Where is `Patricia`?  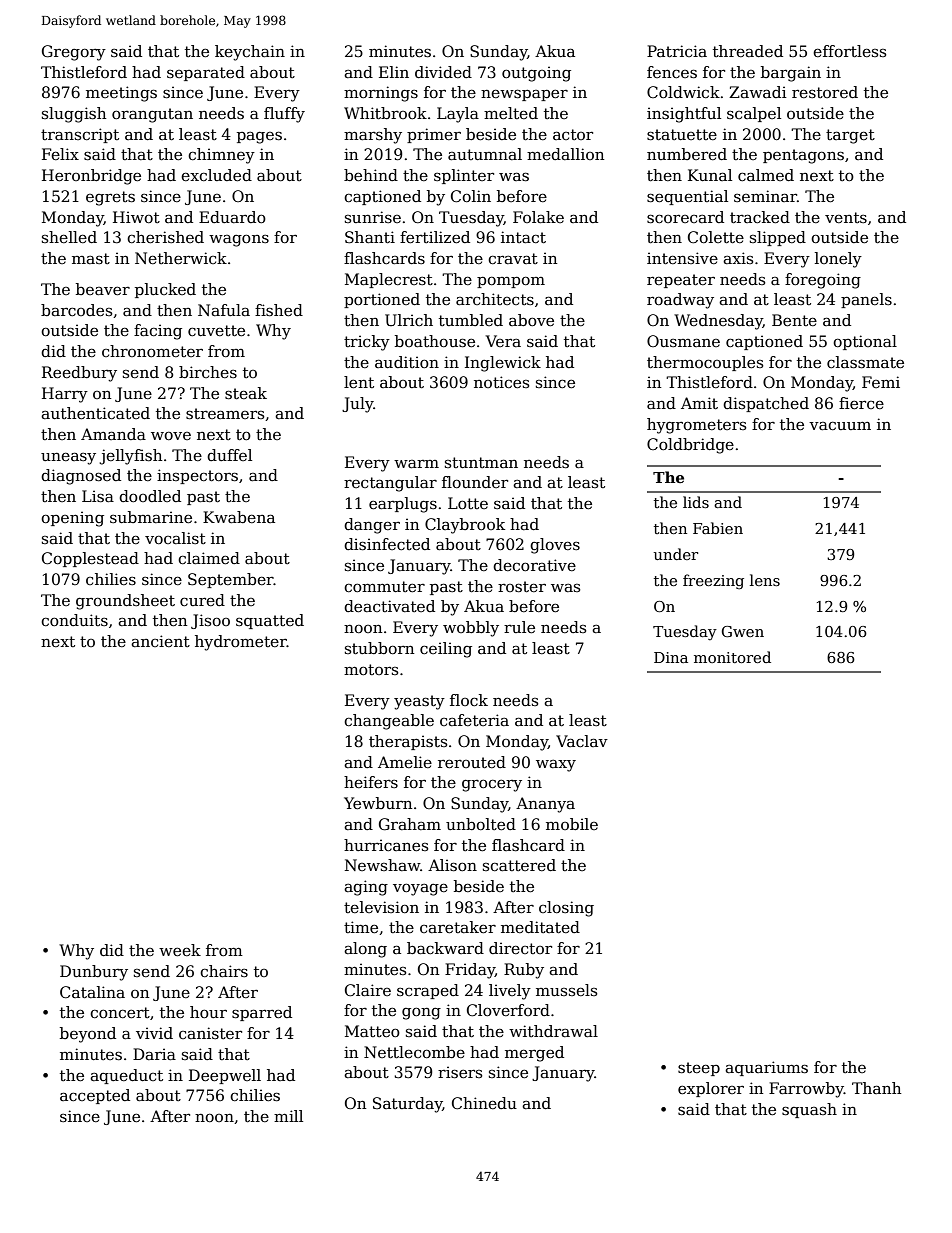 Patricia is located at coordinates (677, 51).
